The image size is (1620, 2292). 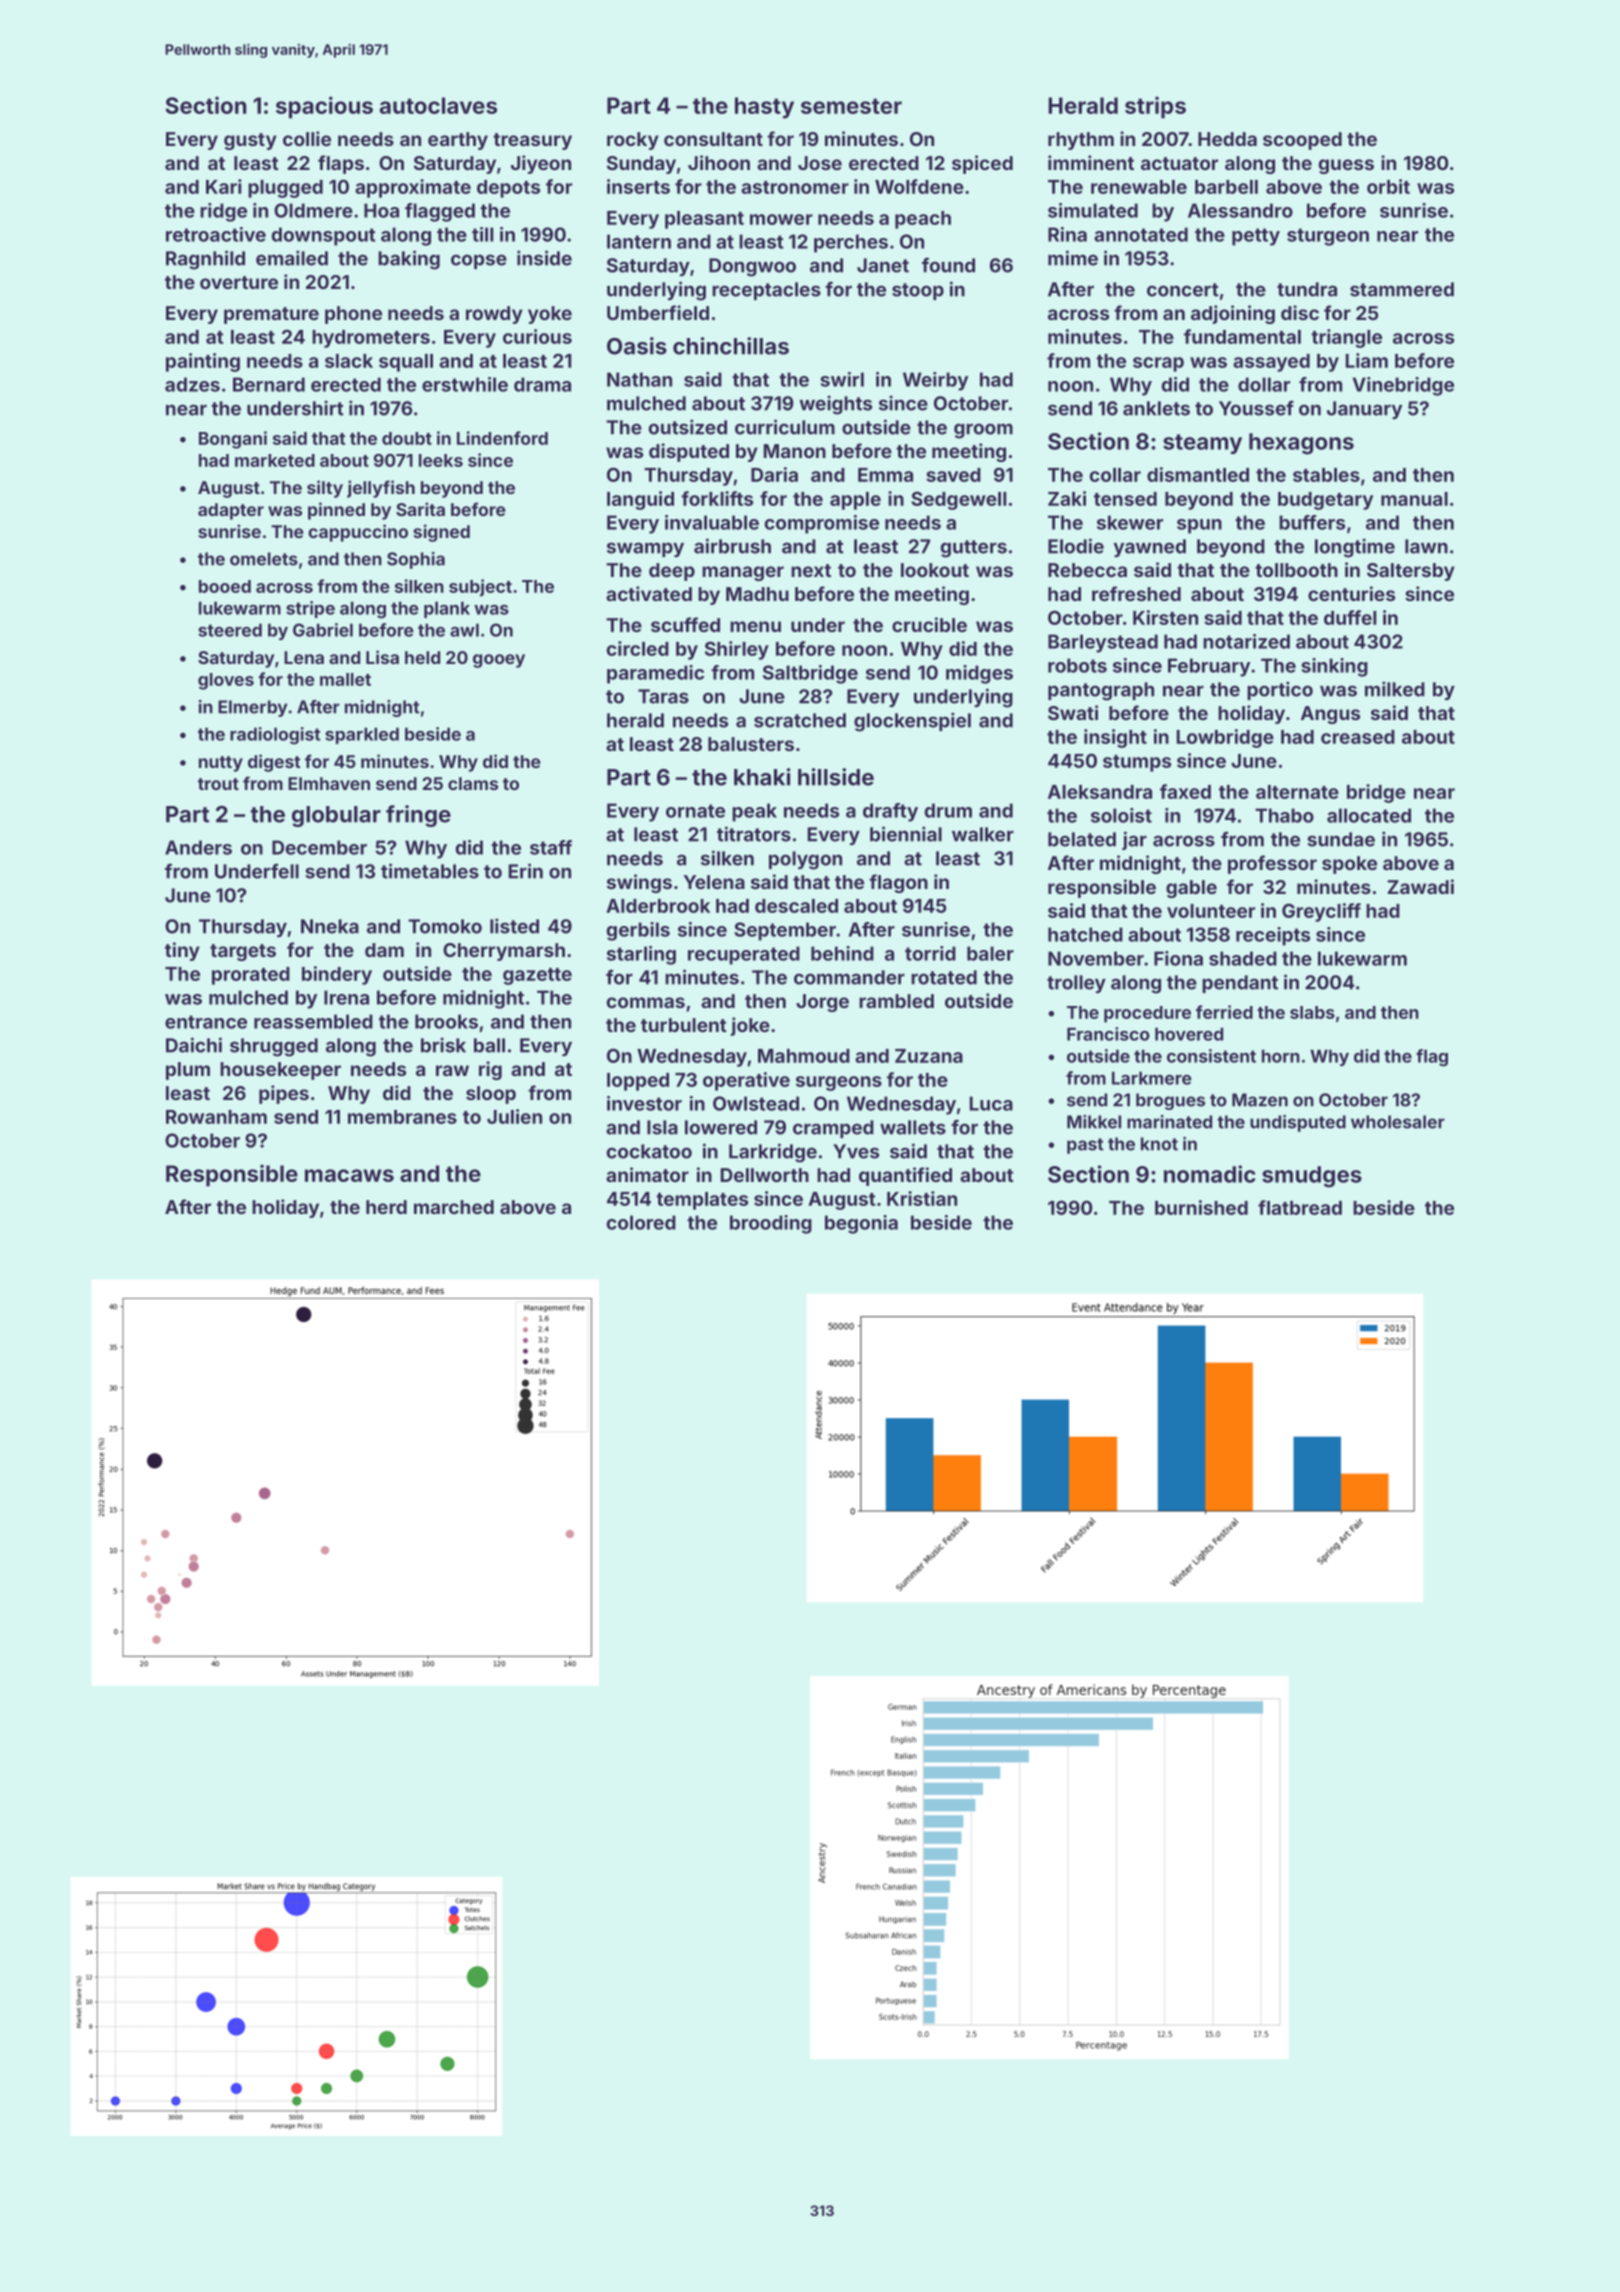 What do you see at coordinates (861, 1224) in the page?
I see `begonia` at bounding box center [861, 1224].
